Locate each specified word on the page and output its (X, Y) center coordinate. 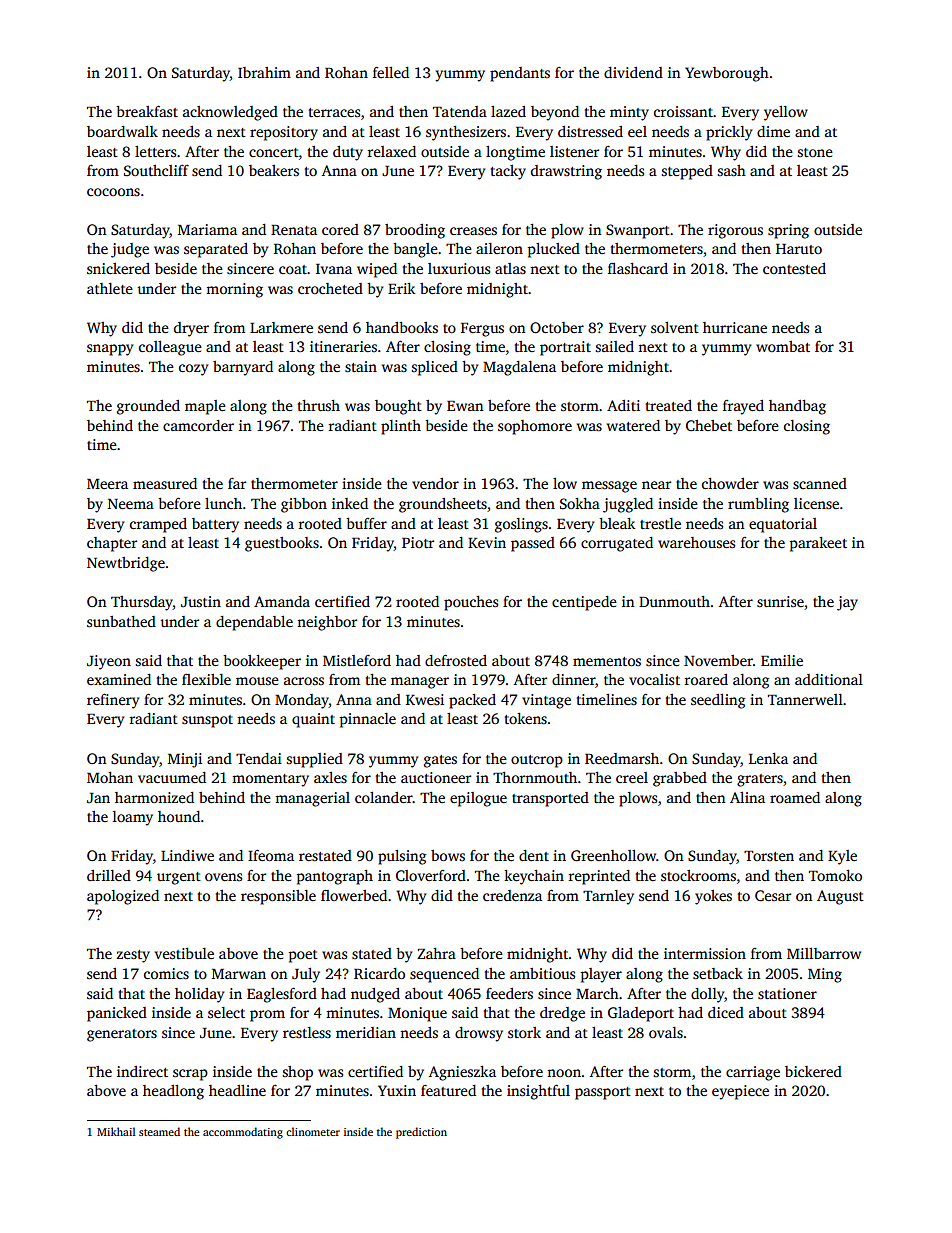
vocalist (654, 679)
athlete (110, 288)
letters (155, 151)
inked (350, 503)
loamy (133, 818)
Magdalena (519, 368)
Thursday (142, 603)
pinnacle (368, 720)
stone (815, 152)
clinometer (313, 1131)
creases (473, 231)
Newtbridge (126, 564)
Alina (747, 797)
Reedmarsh (622, 758)
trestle (660, 523)
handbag (797, 407)
